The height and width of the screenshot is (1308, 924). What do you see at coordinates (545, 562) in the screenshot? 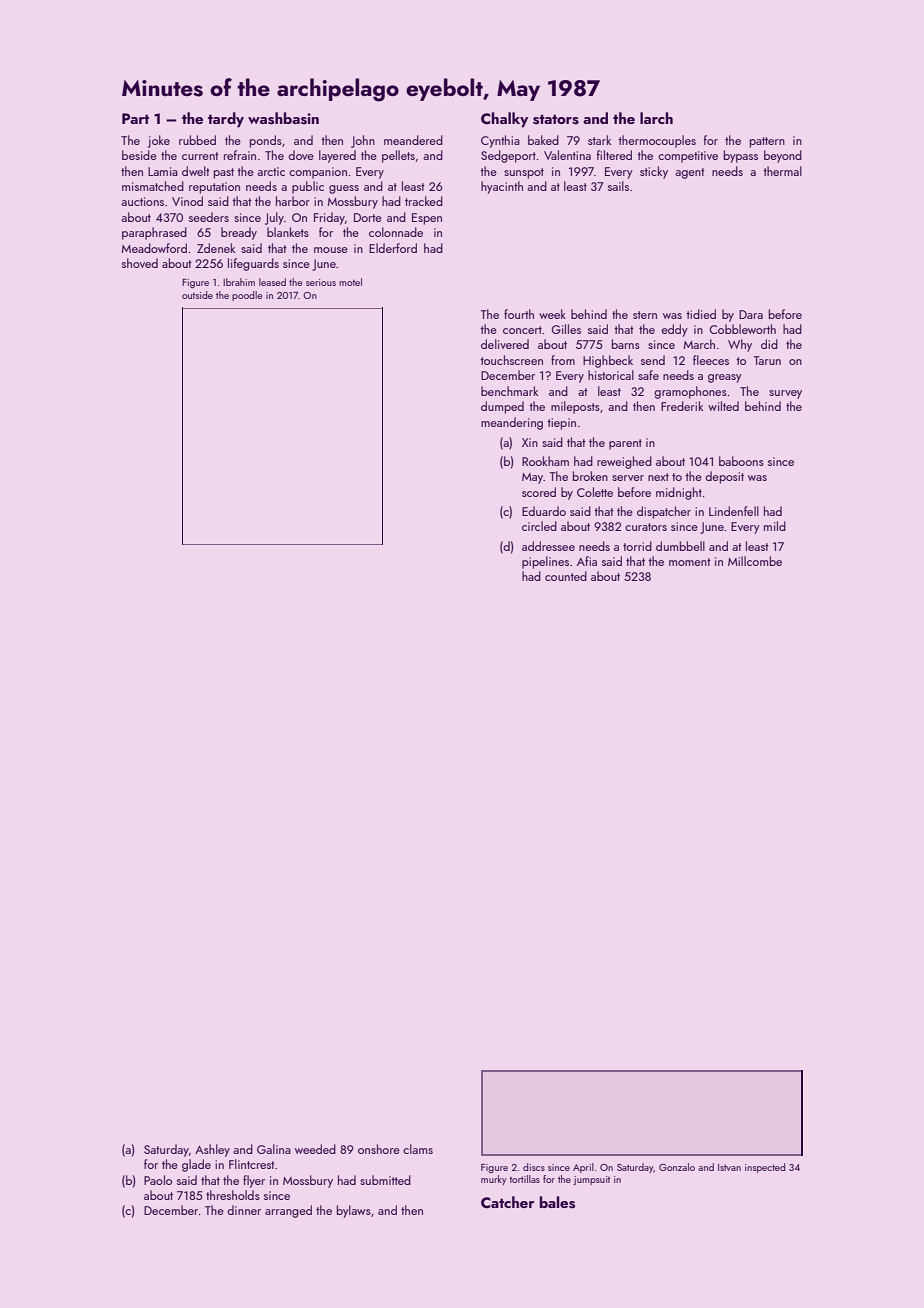
I see `pipelines` at bounding box center [545, 562].
